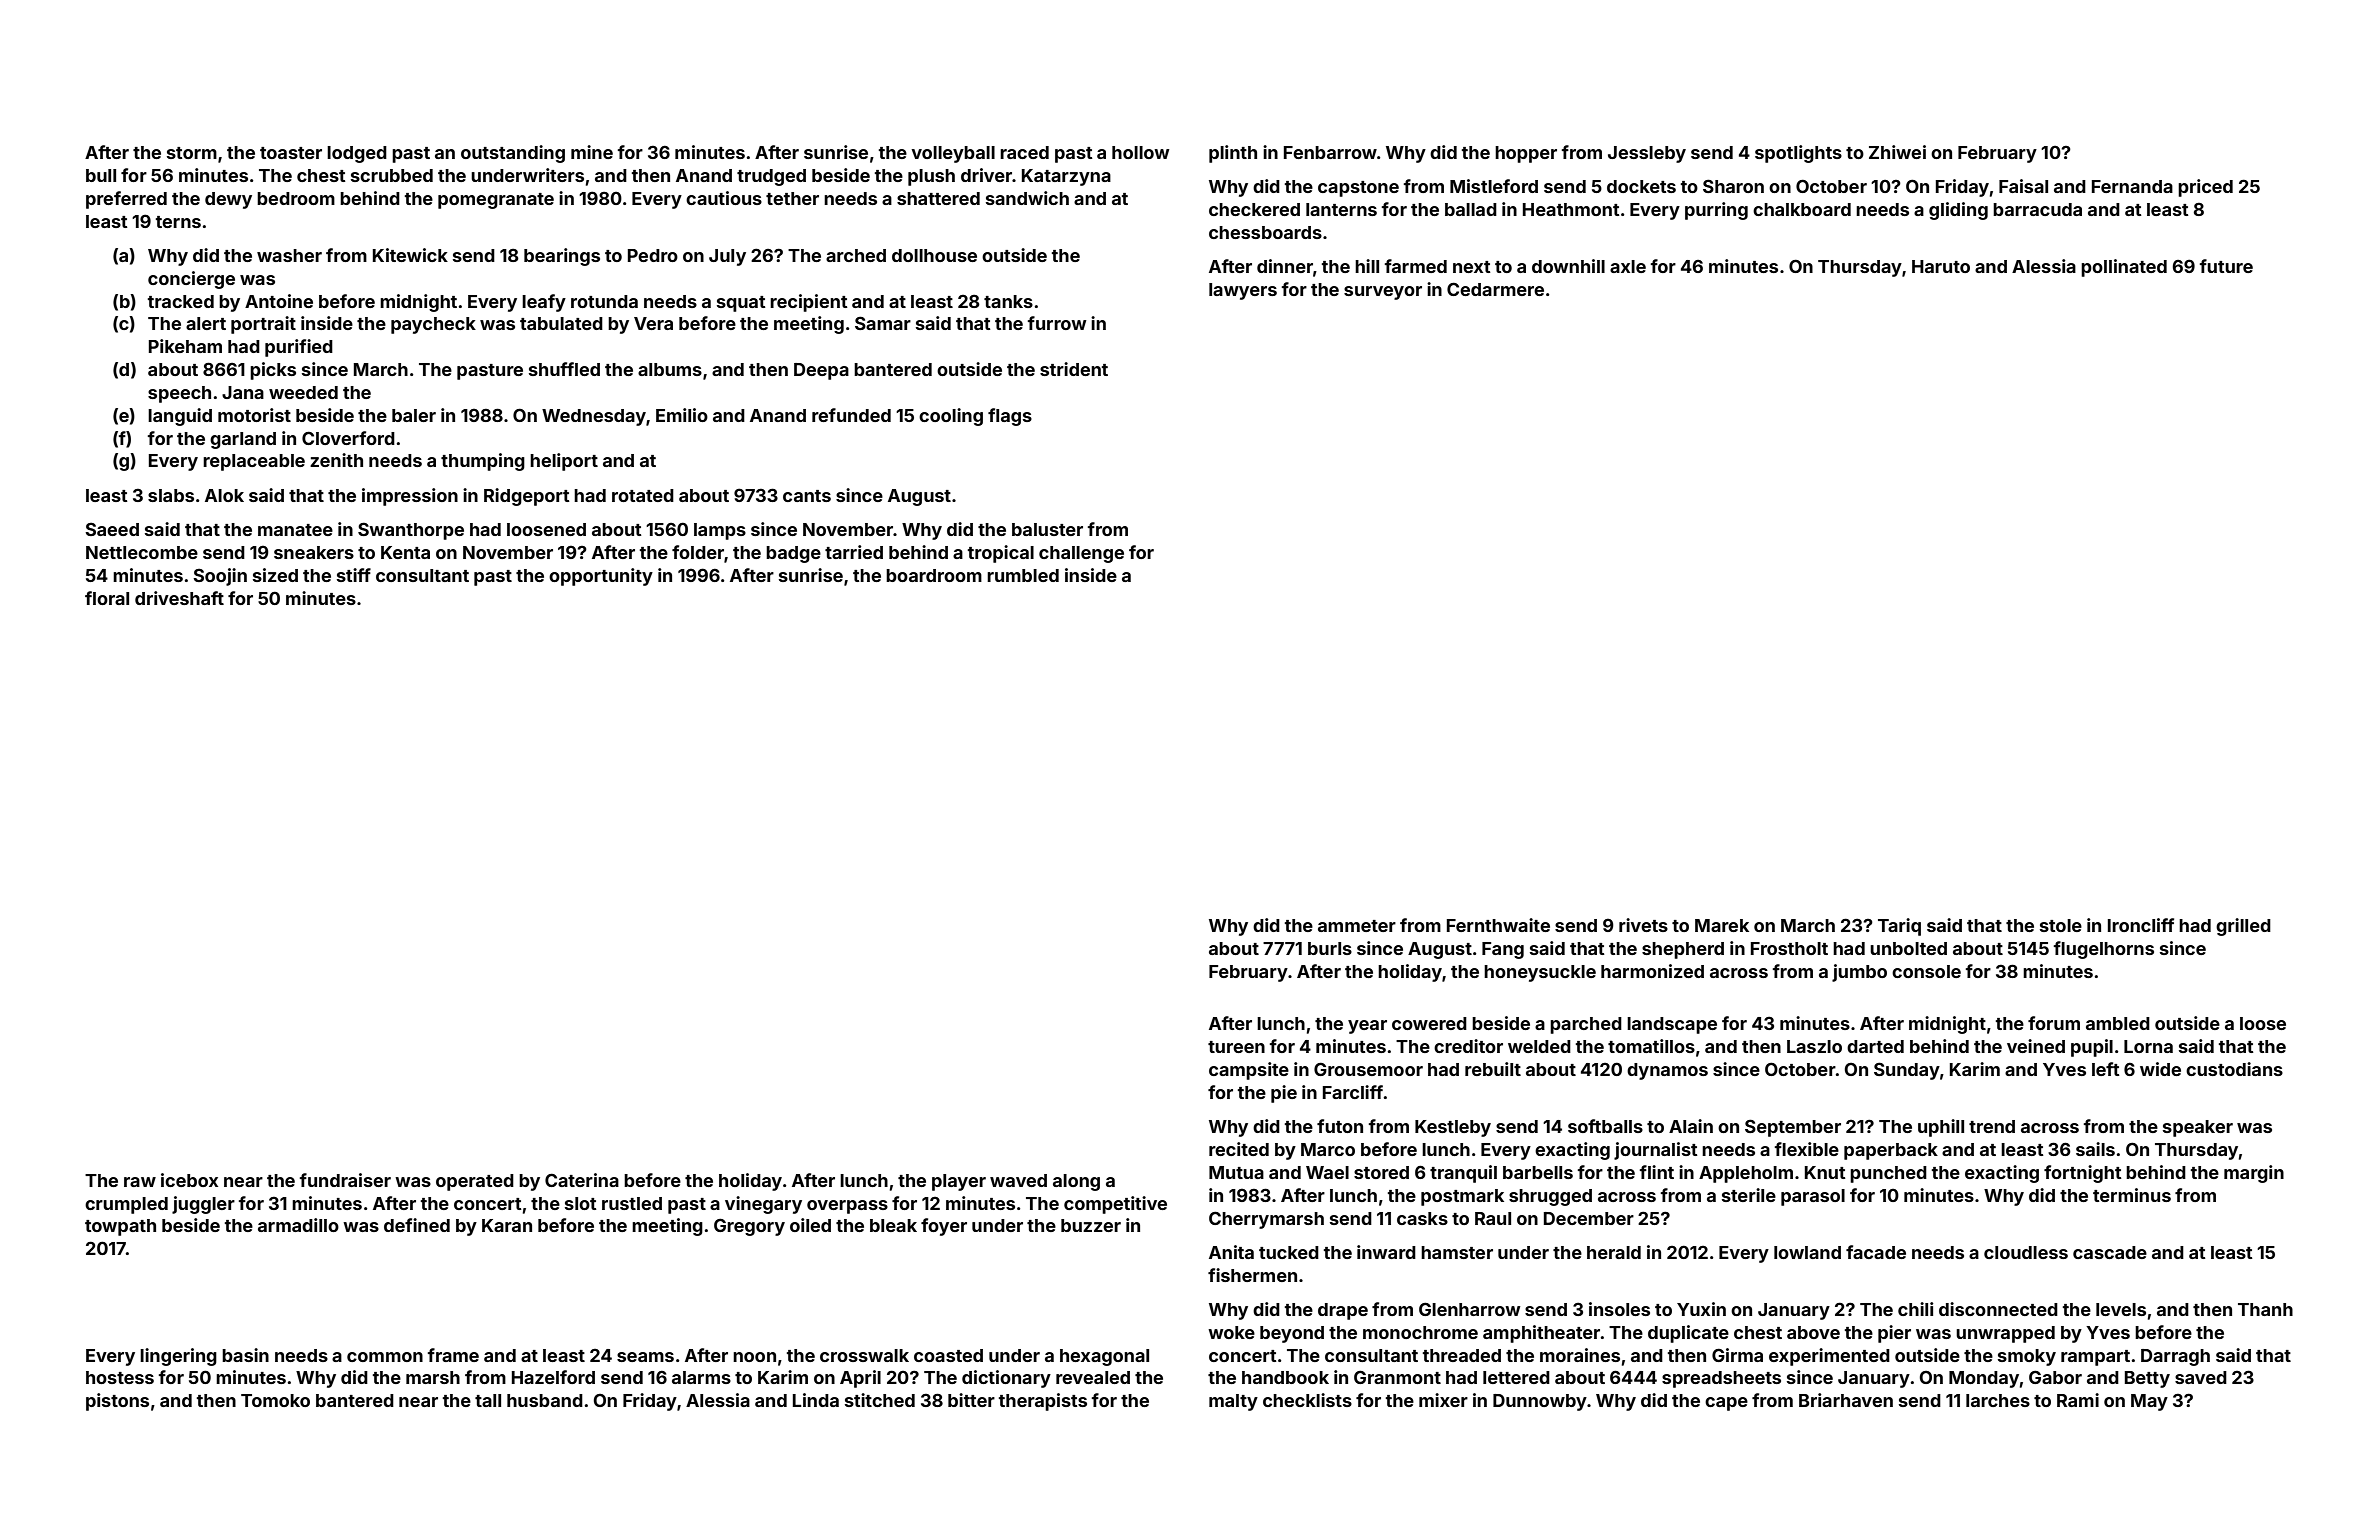  Describe the element at coordinates (453, 1355) in the screenshot. I see `frame` at that location.
